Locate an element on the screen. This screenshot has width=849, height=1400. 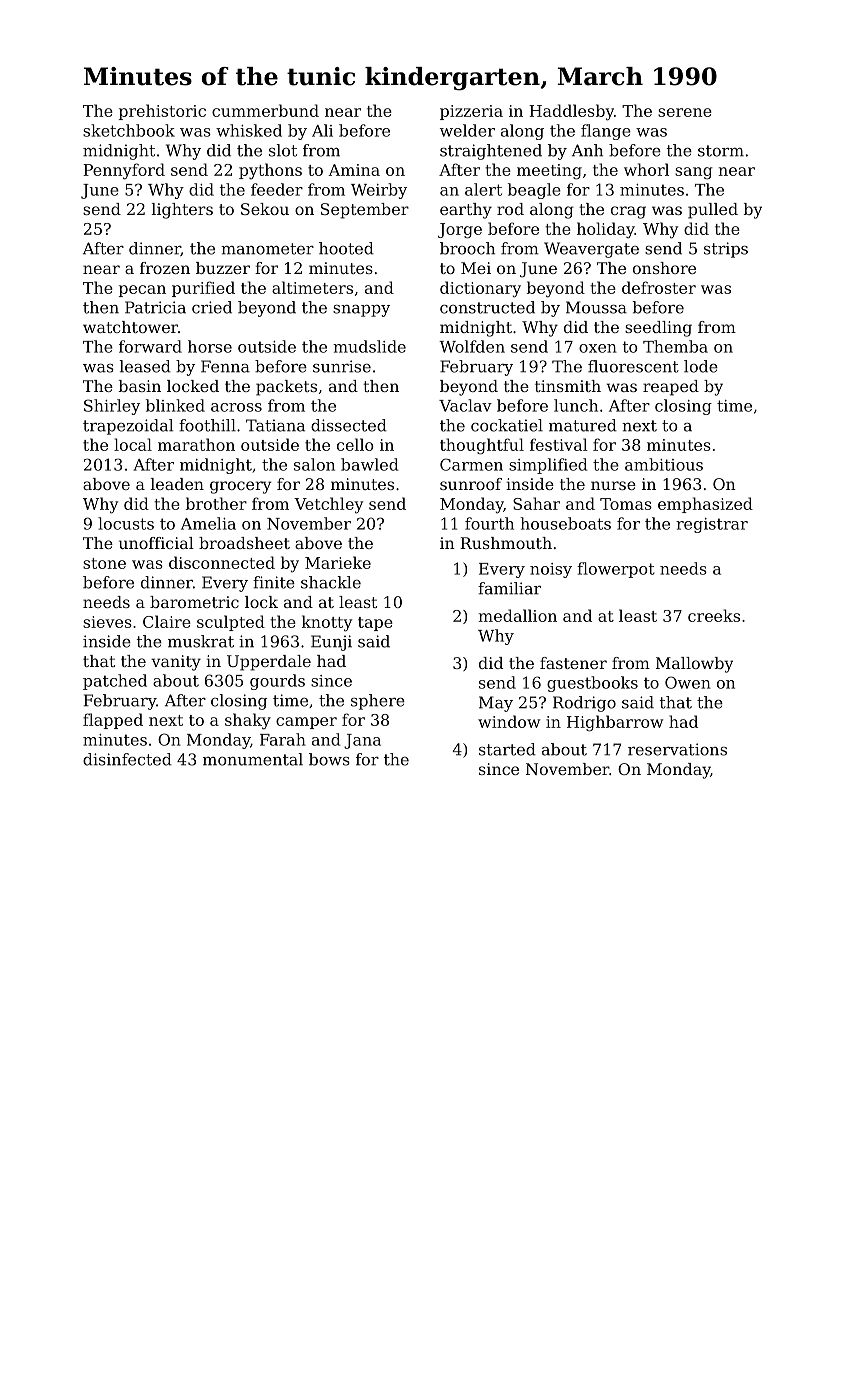
started is located at coordinates (507, 749).
